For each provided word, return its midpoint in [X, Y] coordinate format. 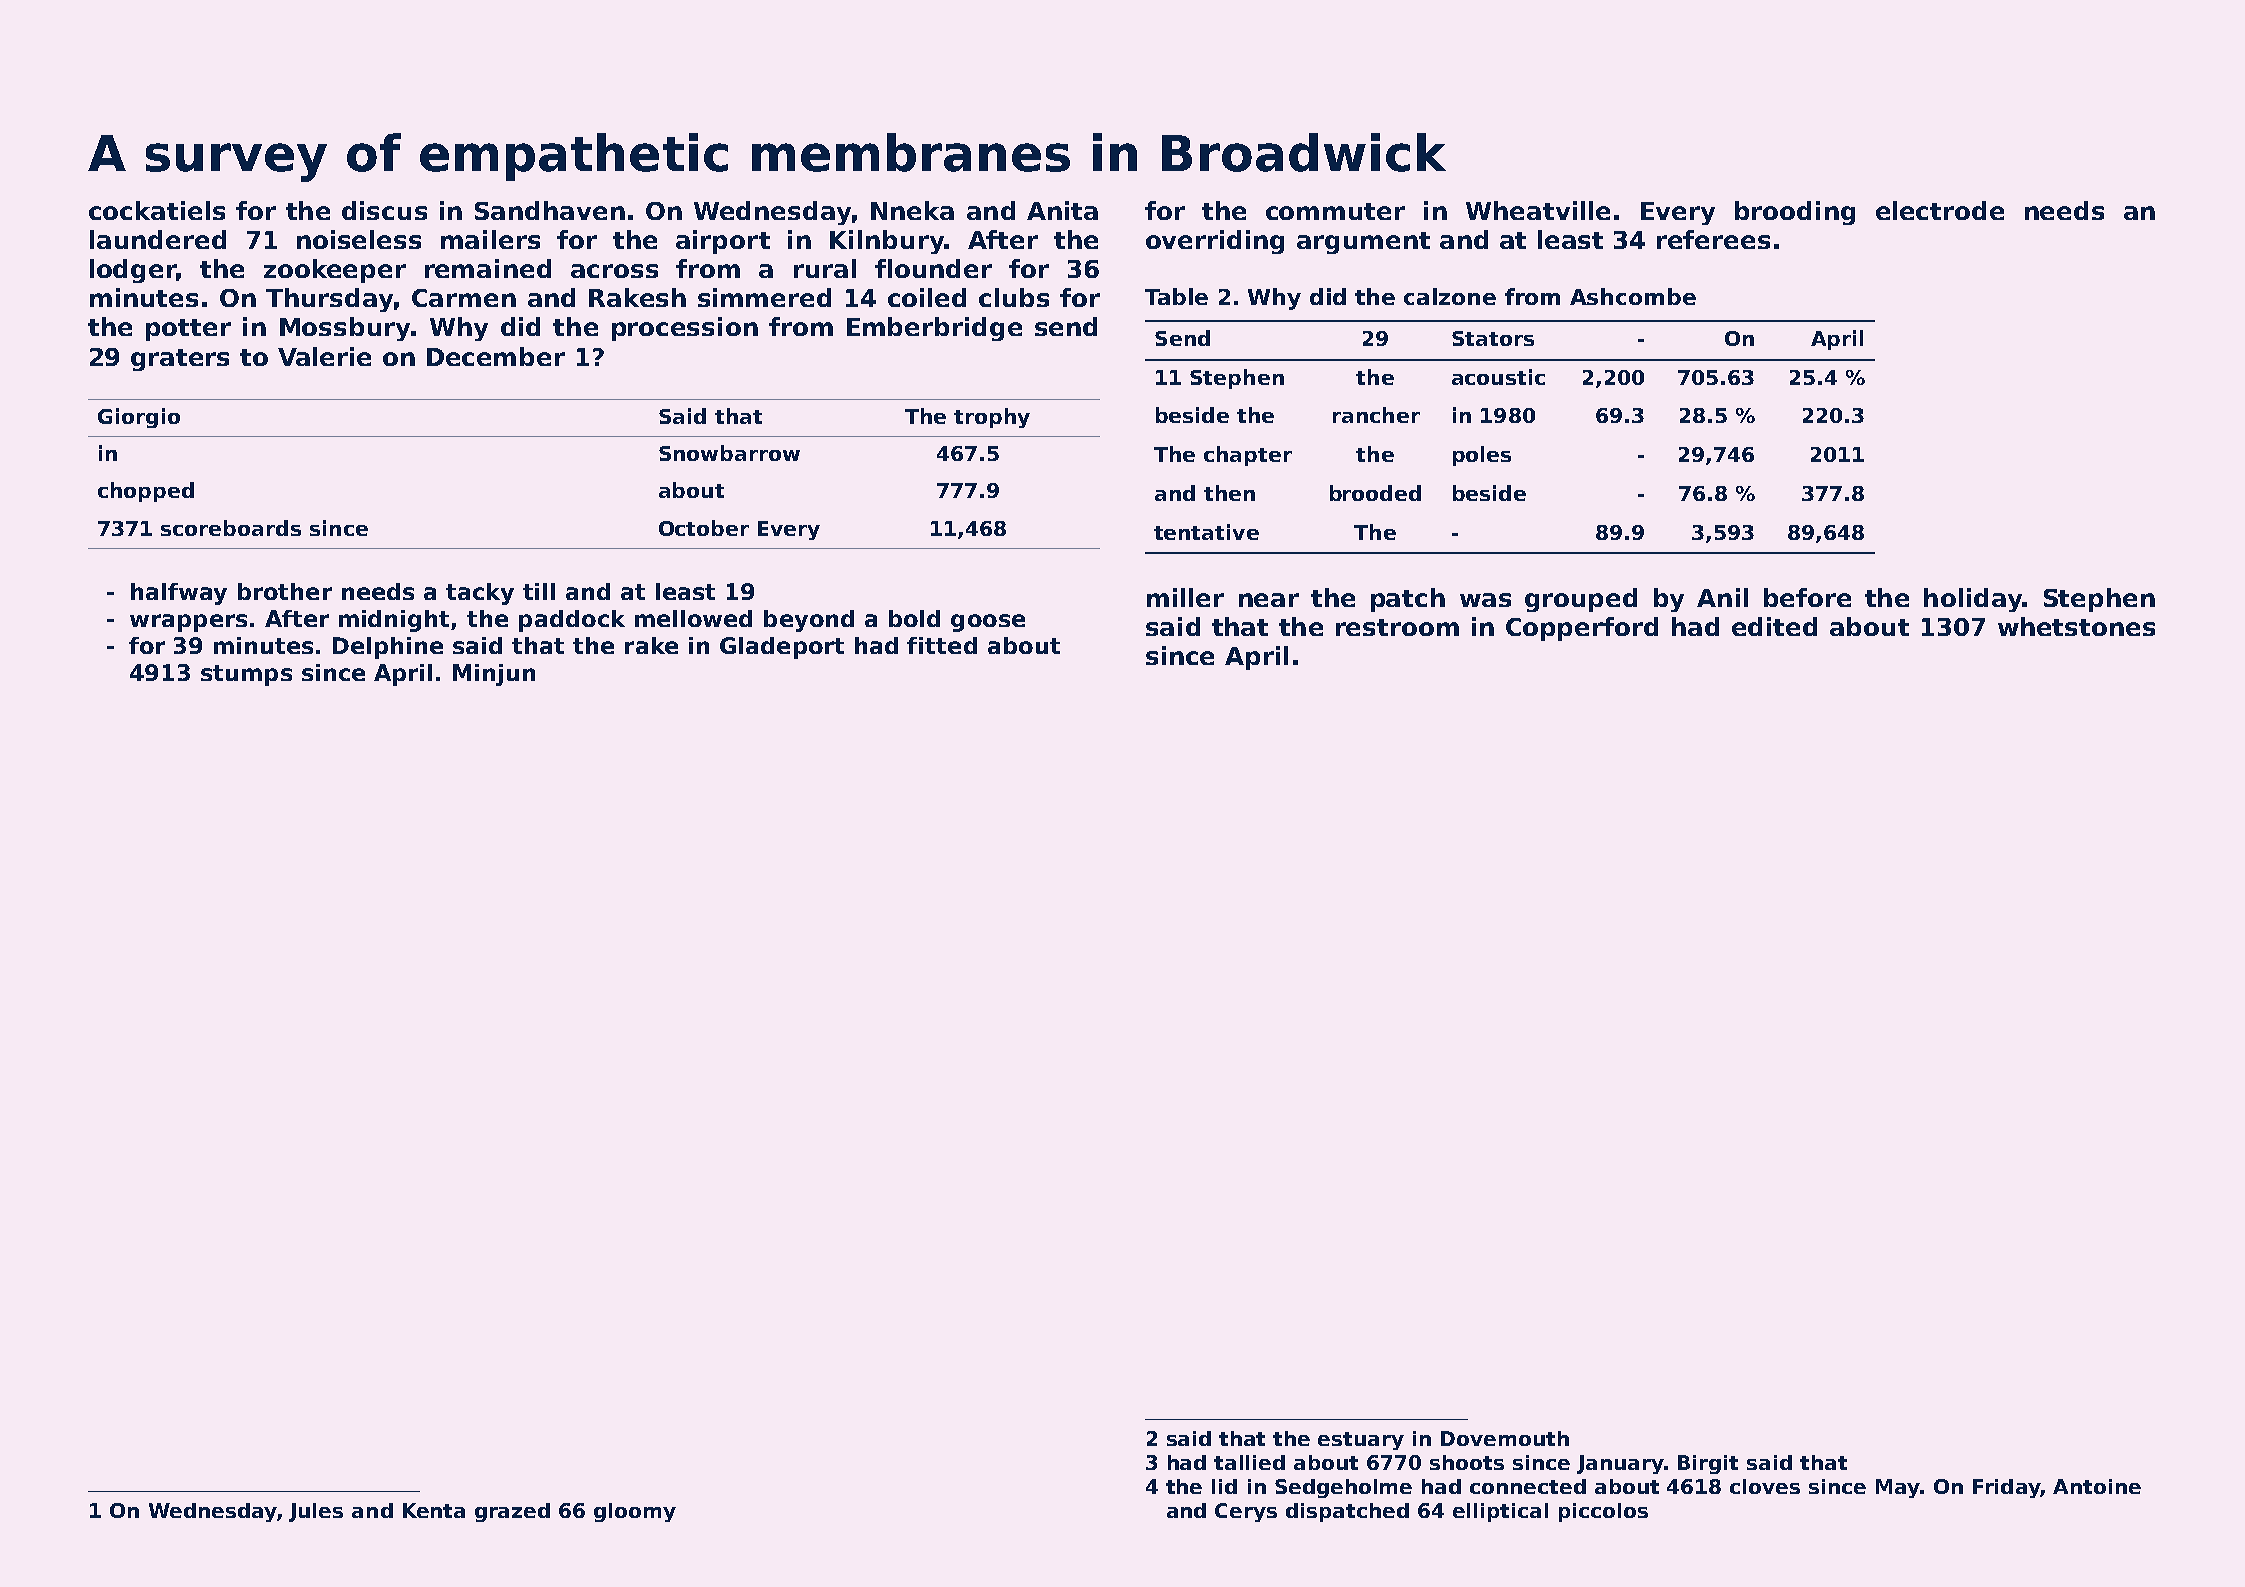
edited [1774, 626]
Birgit [1708, 1464]
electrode [1940, 210]
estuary [1361, 1441]
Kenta [434, 1510]
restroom [1397, 627]
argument [1363, 243]
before [1807, 597]
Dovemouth [1505, 1438]
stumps [246, 675]
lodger [133, 271]
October [704, 528]
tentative [1206, 532]
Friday [2006, 1488]
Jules [316, 1512]
